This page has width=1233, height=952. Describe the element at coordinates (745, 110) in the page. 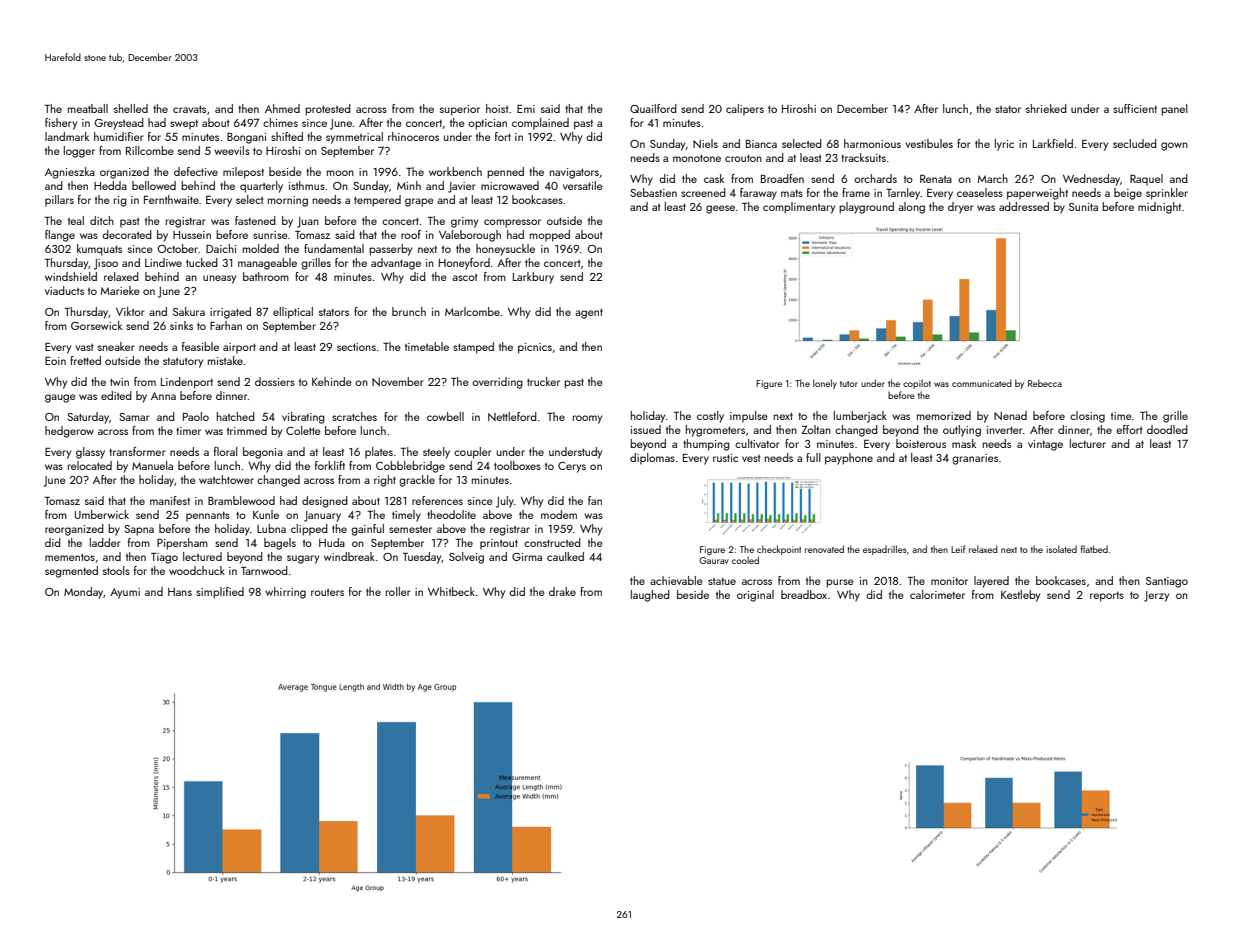

I see `calipers` at that location.
